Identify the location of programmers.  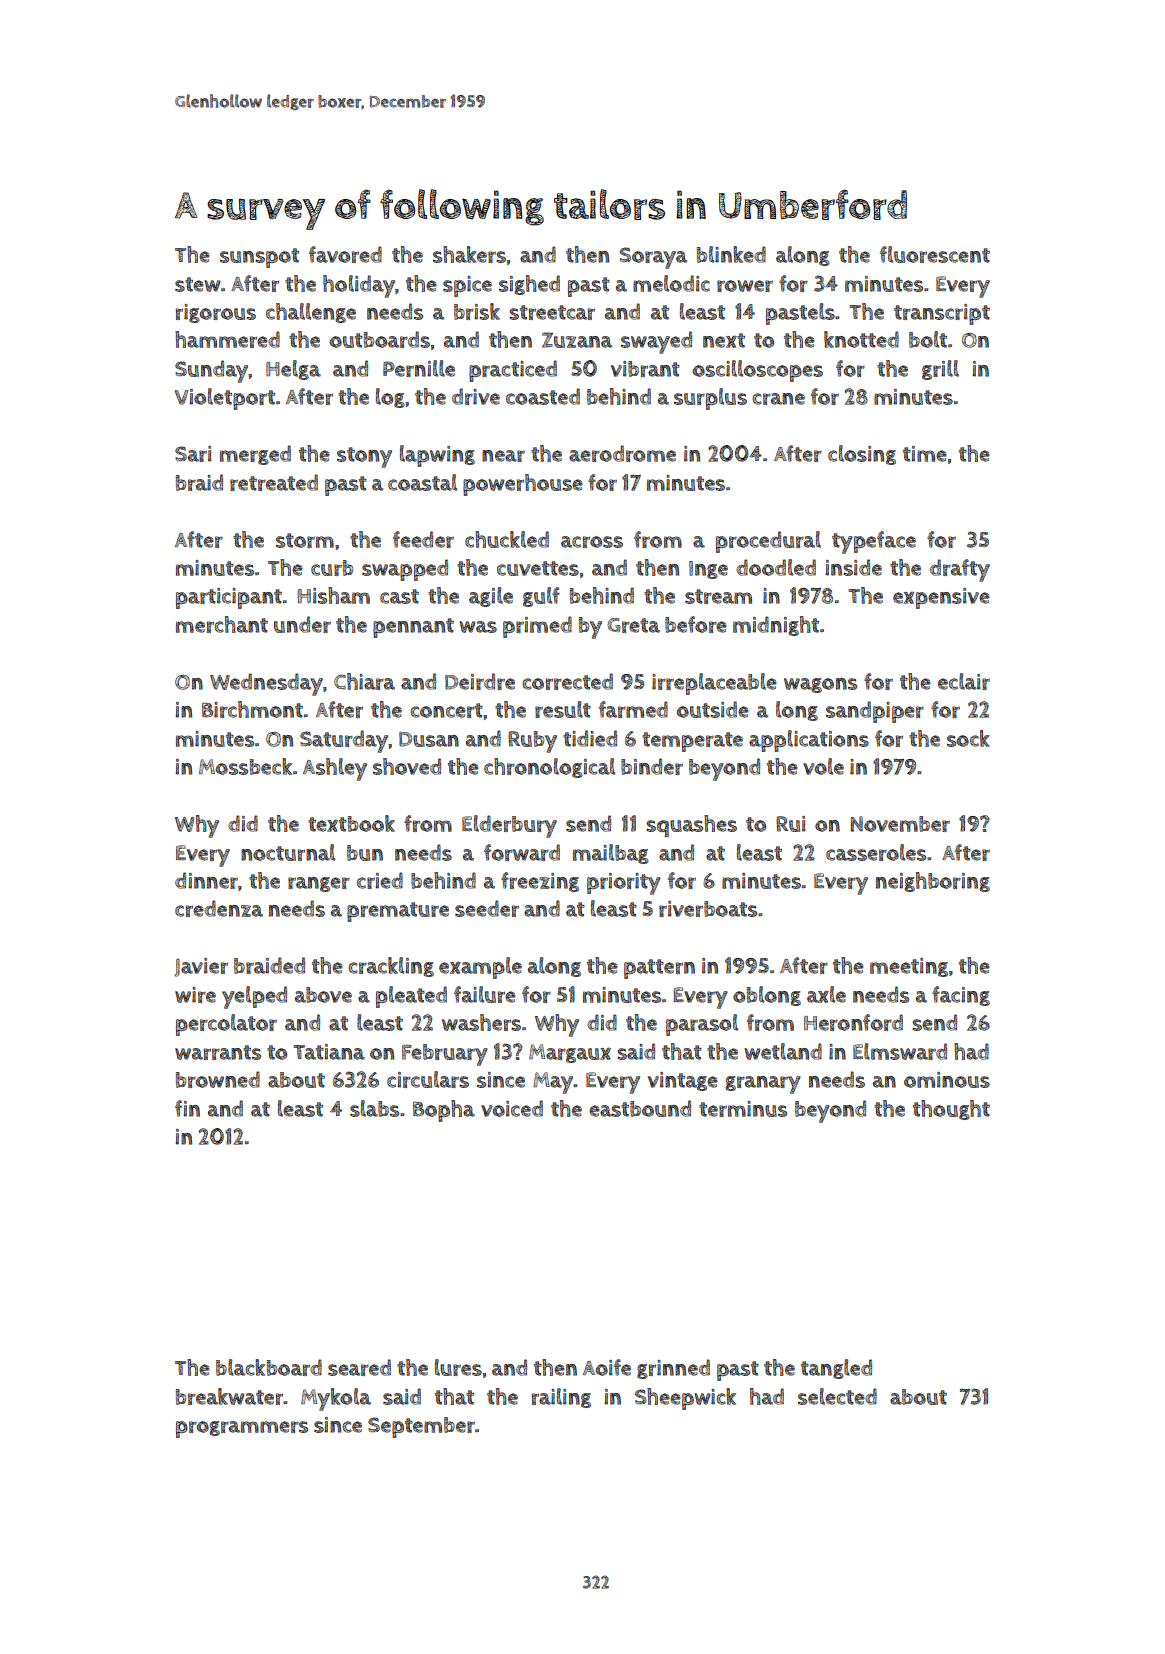
(242, 1429).
